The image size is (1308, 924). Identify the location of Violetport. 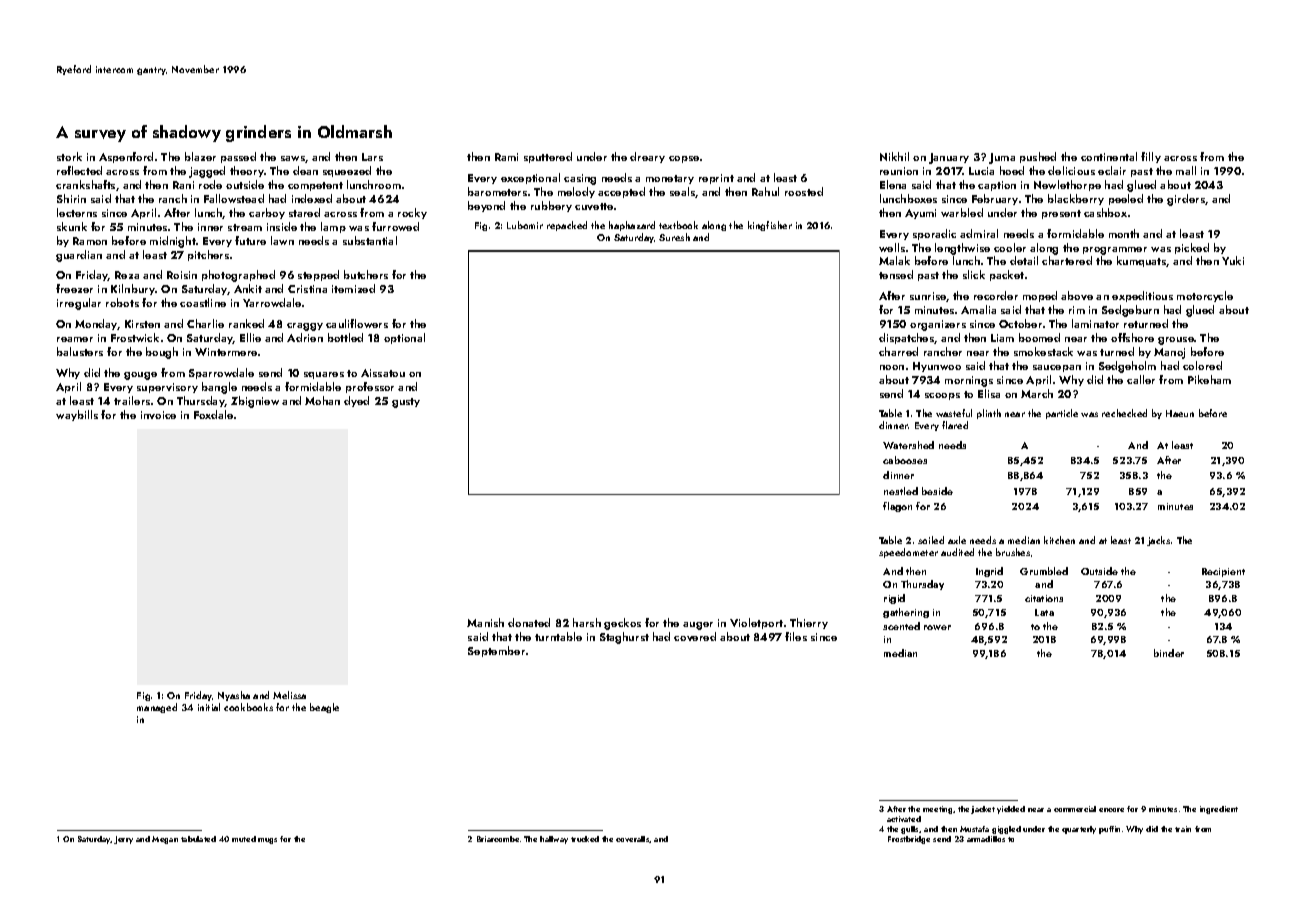
(756, 623).
